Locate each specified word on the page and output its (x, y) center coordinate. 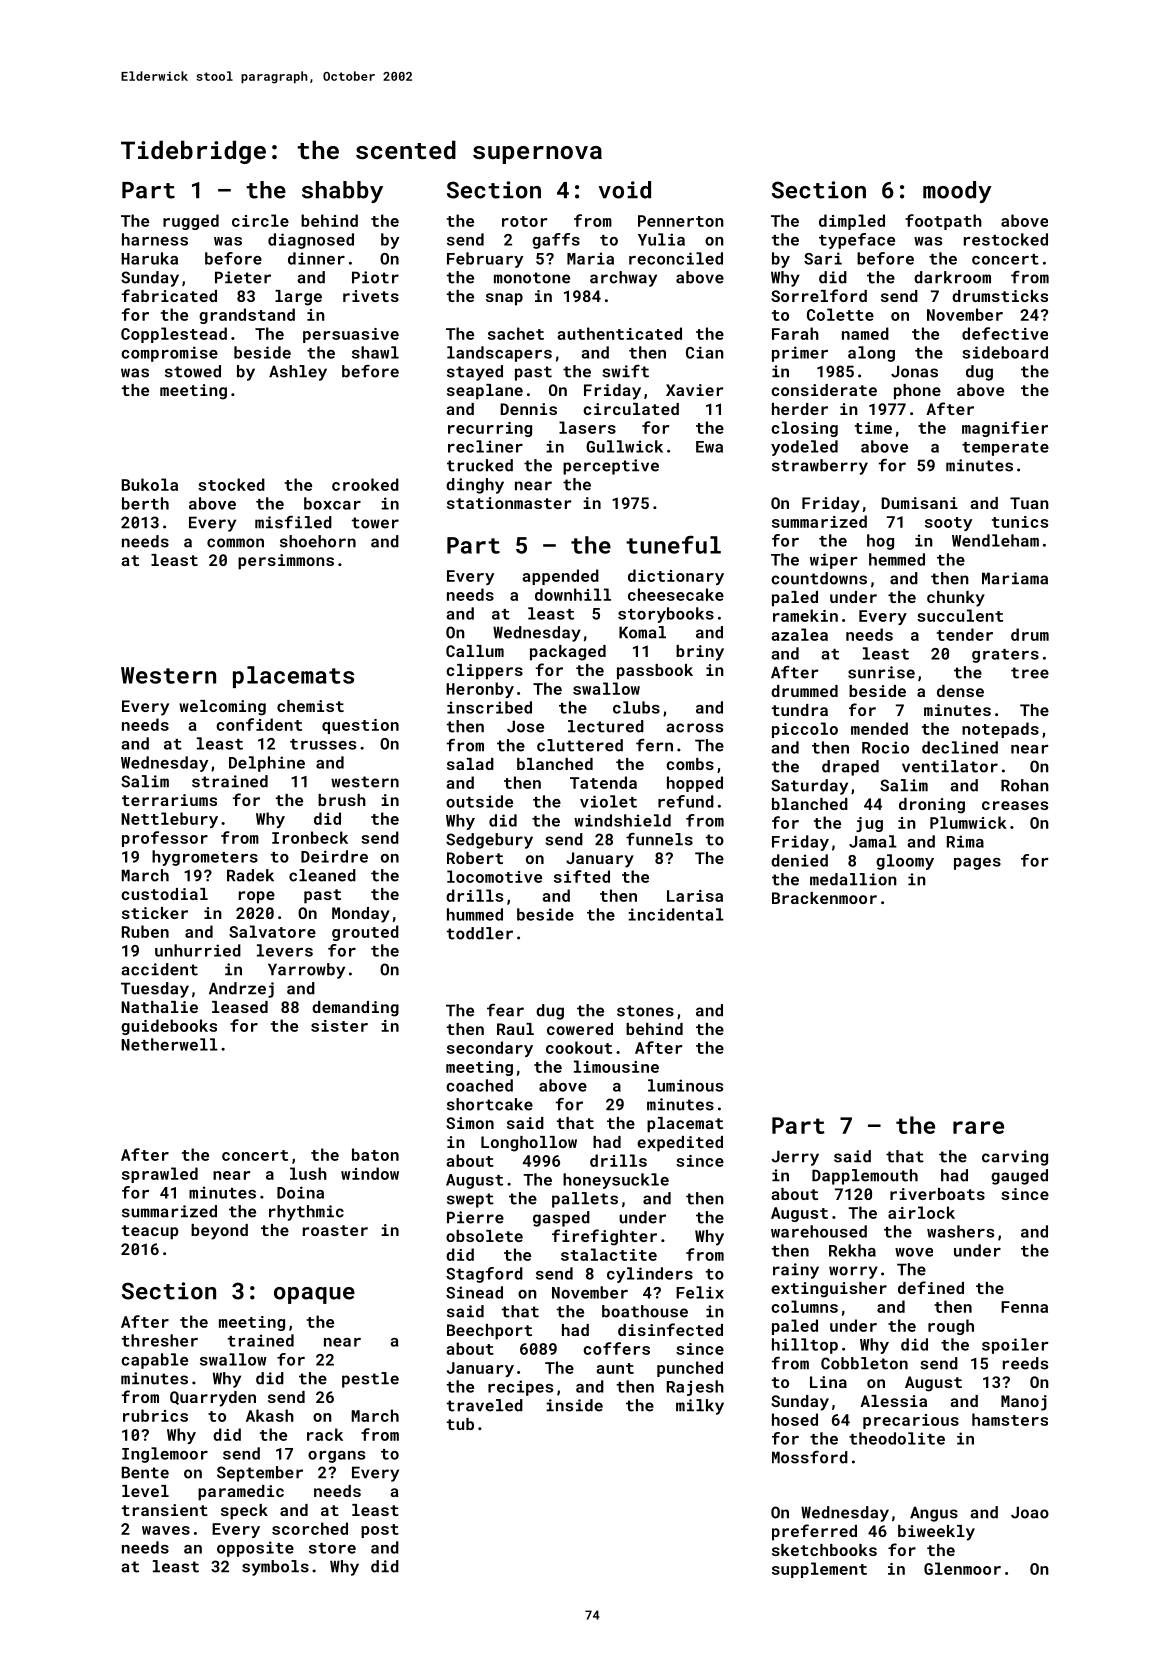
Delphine (267, 764)
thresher (160, 1340)
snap (504, 299)
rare (978, 1127)
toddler (480, 933)
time (873, 428)
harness (155, 239)
